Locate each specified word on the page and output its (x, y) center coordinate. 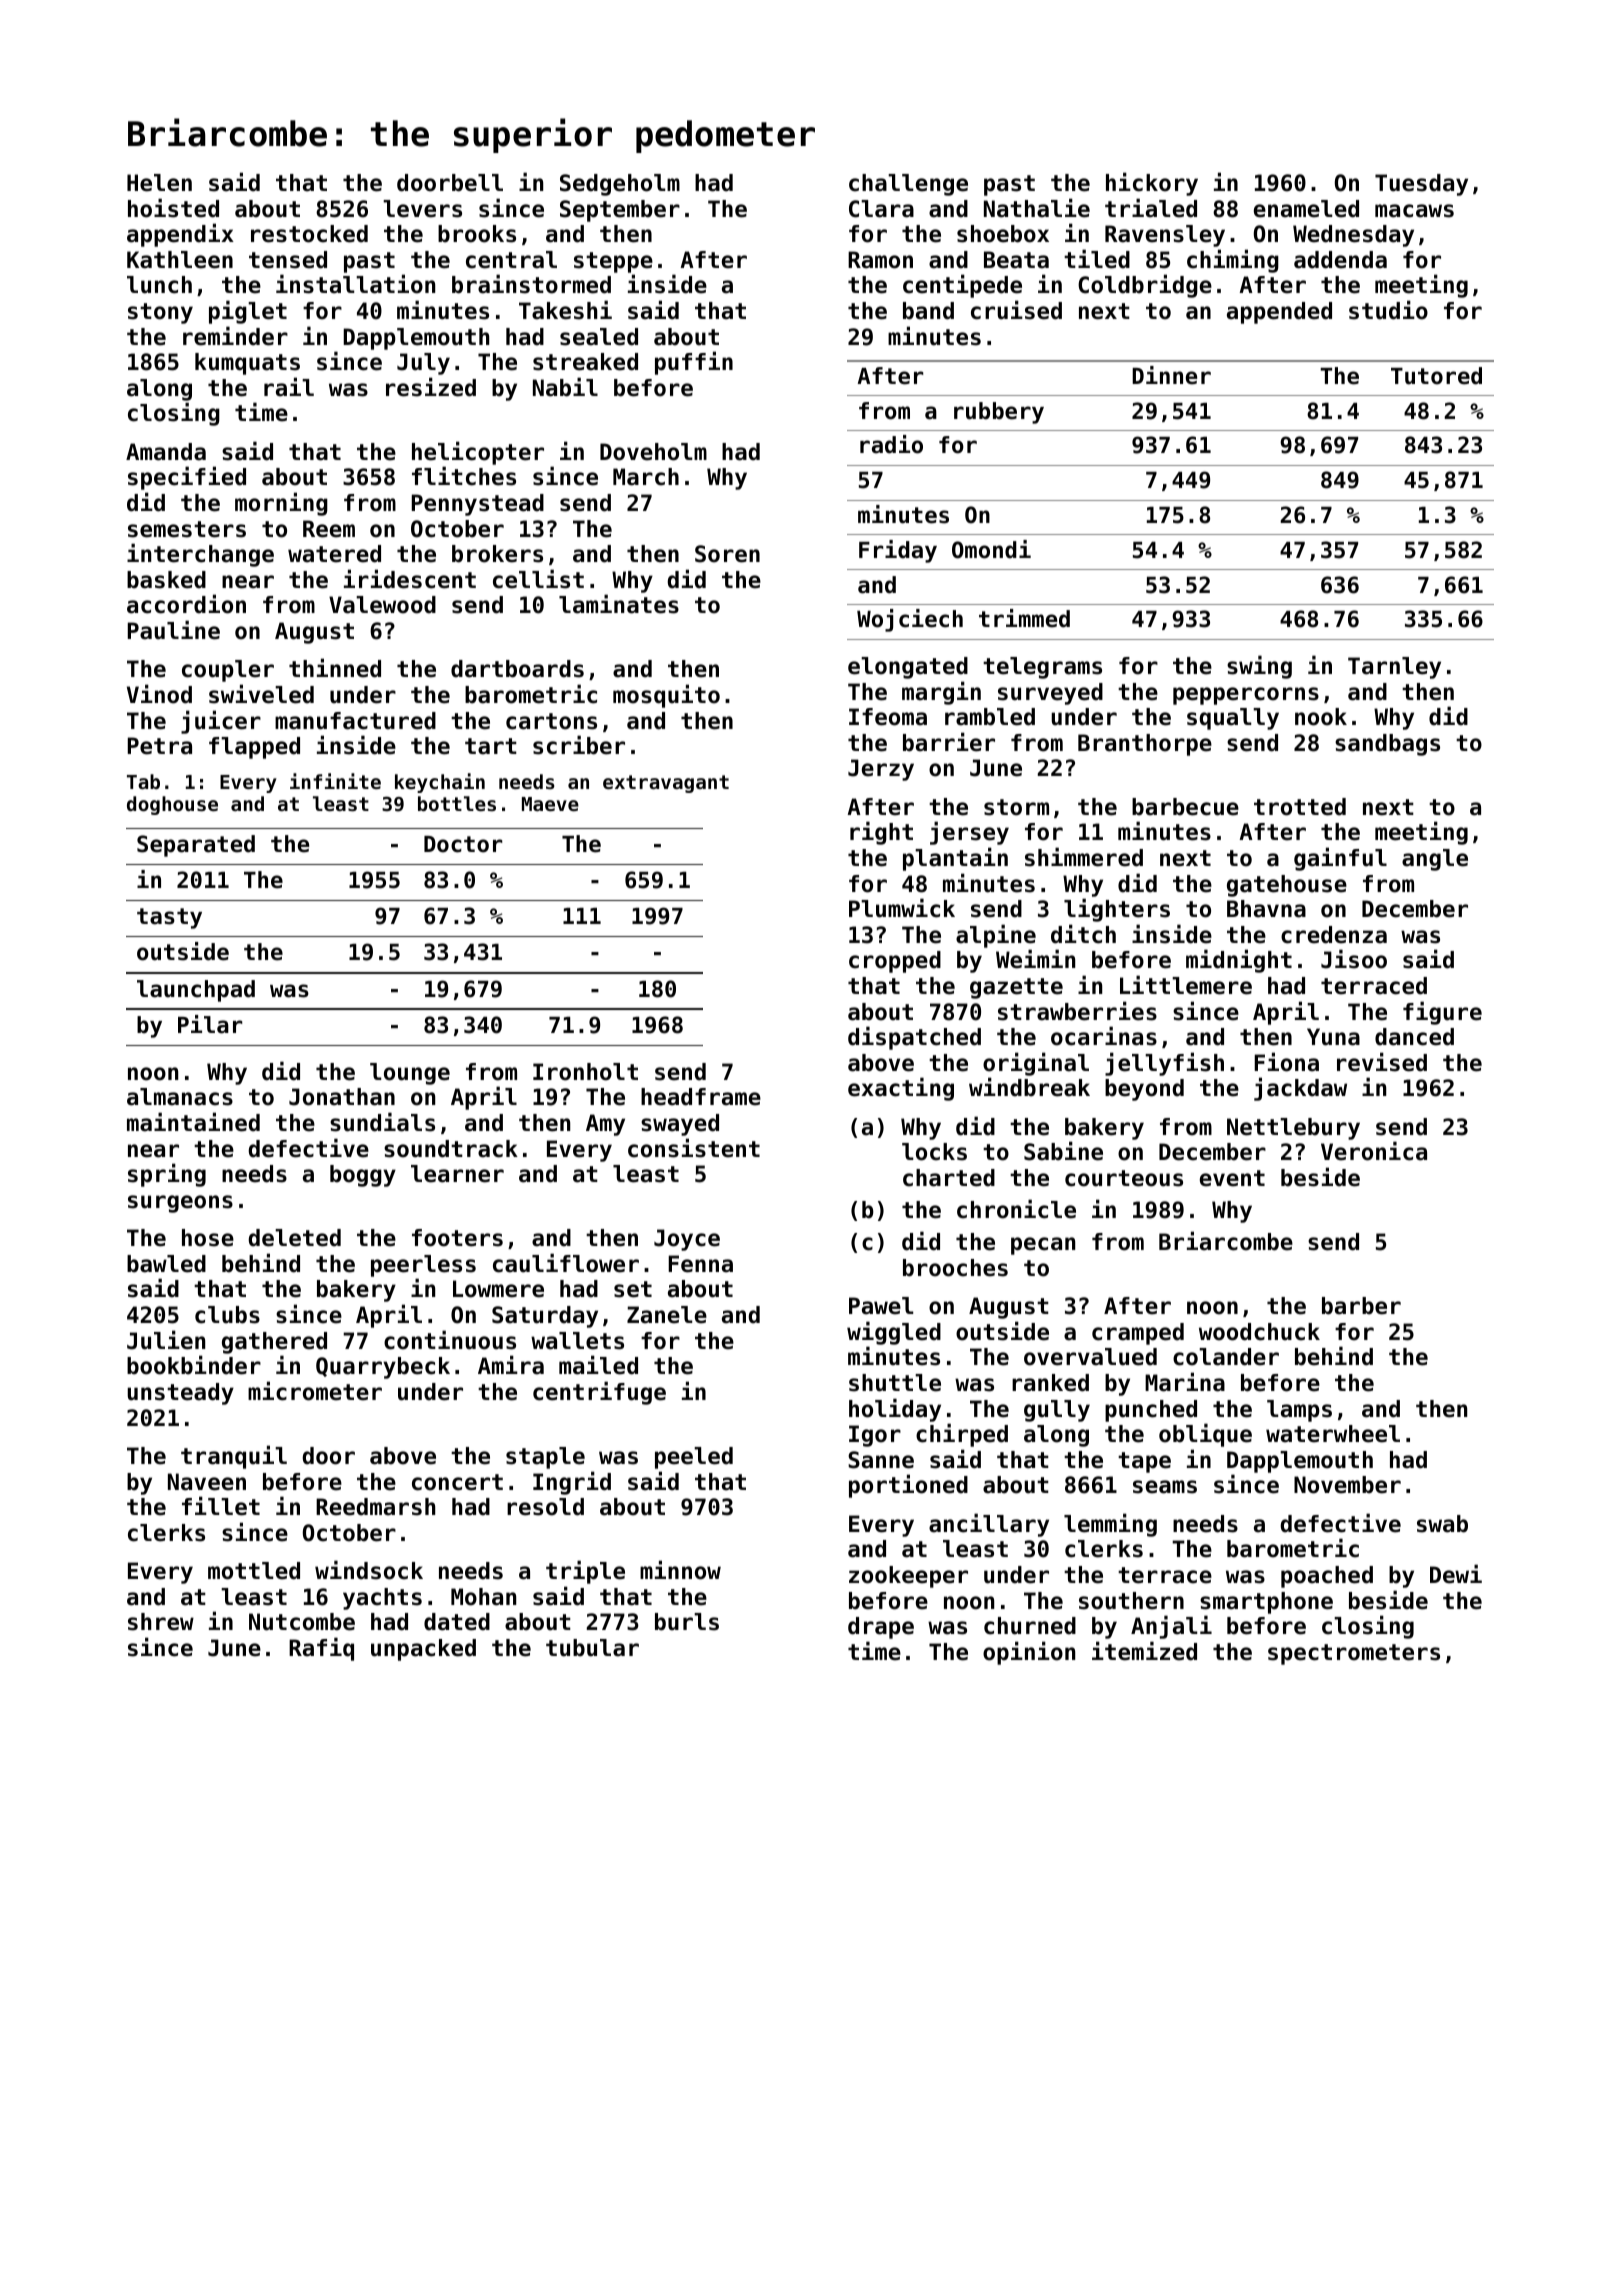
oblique (1205, 1435)
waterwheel (1333, 1434)
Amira (511, 1365)
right (881, 833)
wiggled (894, 1333)
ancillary (989, 1525)
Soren (727, 554)
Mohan (483, 1597)
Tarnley (1394, 668)
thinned (335, 668)
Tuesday (1421, 185)
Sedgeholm (620, 185)
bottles (457, 803)
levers (422, 209)
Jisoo (1354, 959)
